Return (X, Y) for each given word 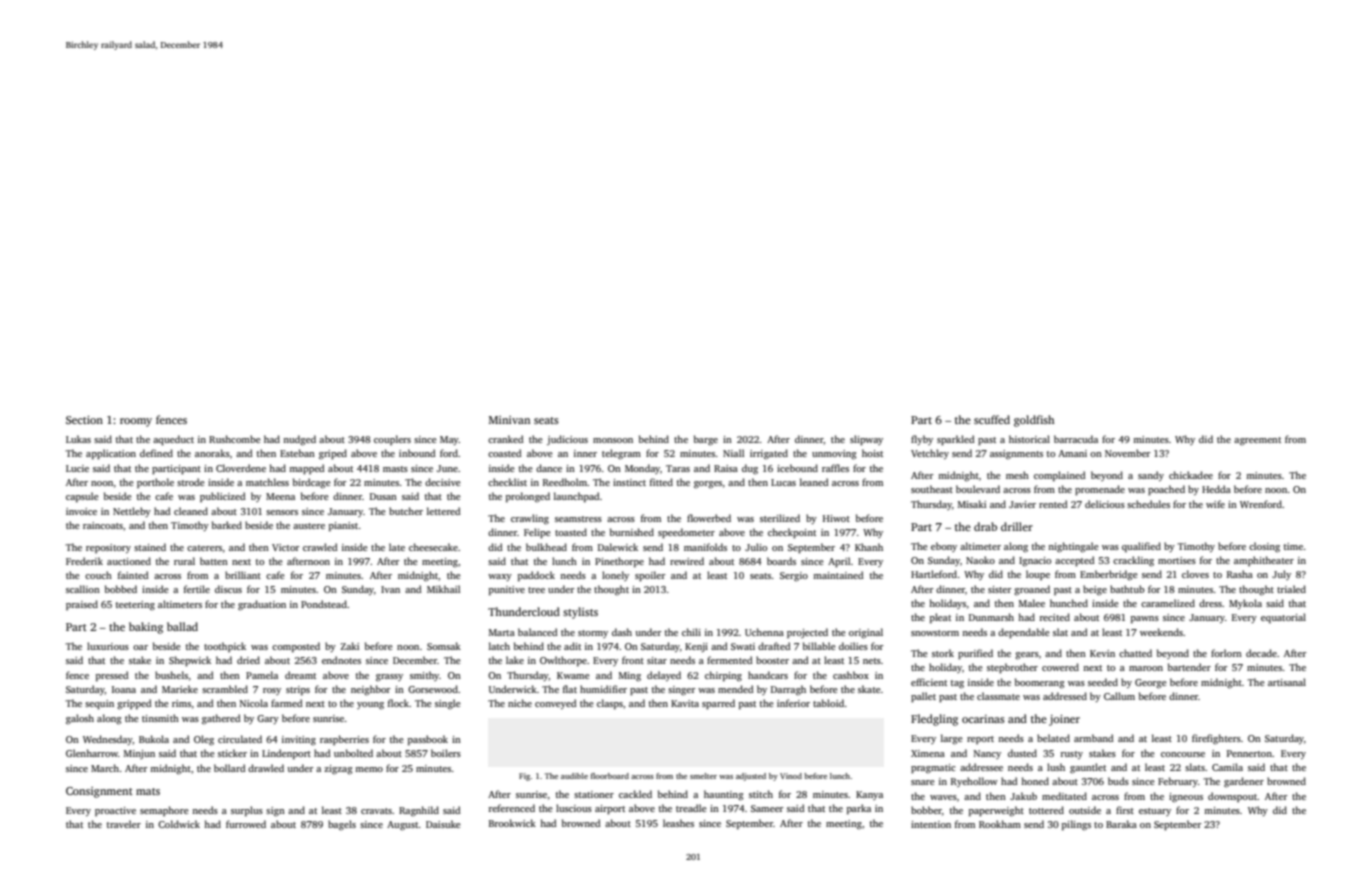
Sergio (794, 577)
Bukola (154, 739)
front (633, 660)
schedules (1148, 504)
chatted (1135, 653)
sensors (282, 512)
